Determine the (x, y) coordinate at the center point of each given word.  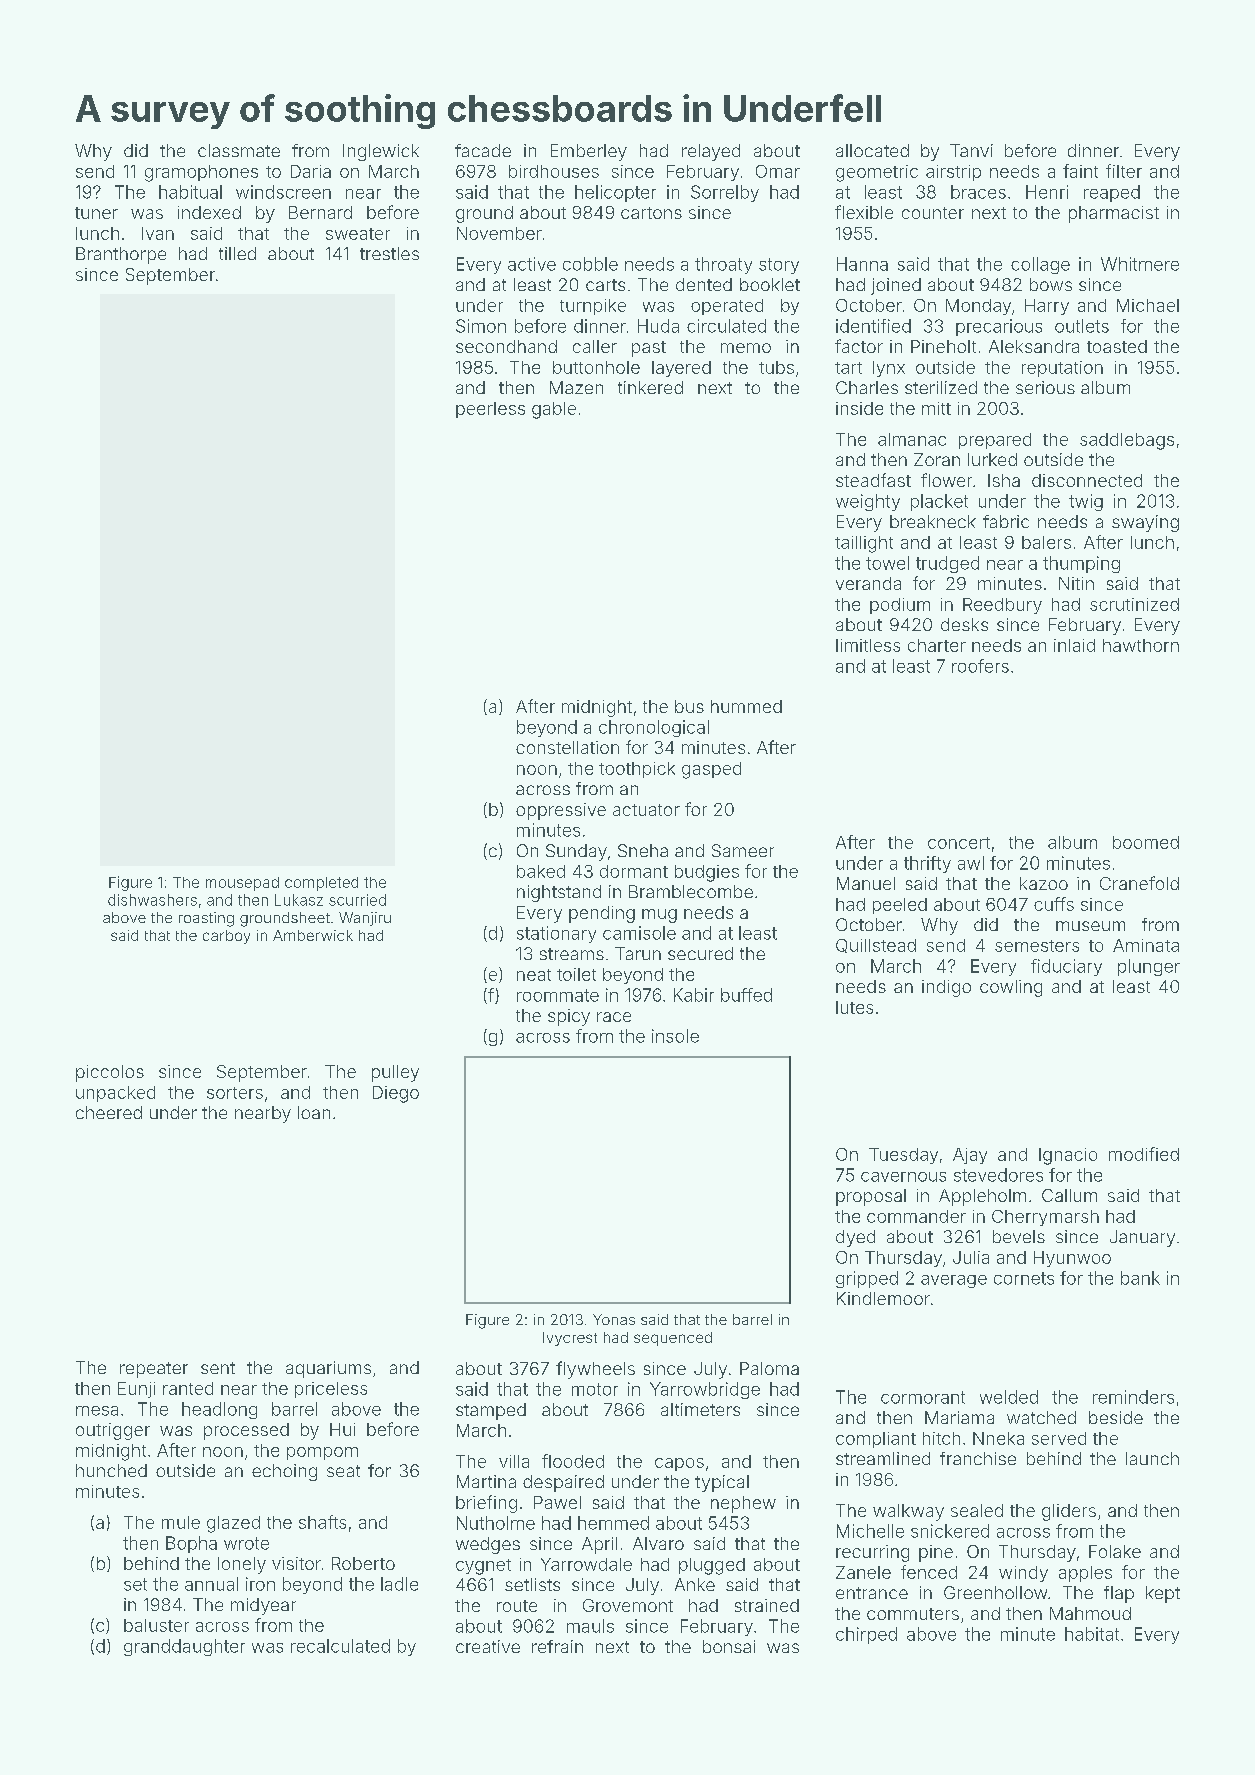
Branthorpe (121, 255)
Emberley (589, 152)
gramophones (201, 173)
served (1059, 1438)
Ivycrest (570, 1339)
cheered (109, 1112)
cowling (1011, 988)
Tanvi (971, 150)
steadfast (873, 480)
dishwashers (152, 900)
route (517, 1606)
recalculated (340, 1646)
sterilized (941, 387)
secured (700, 953)
